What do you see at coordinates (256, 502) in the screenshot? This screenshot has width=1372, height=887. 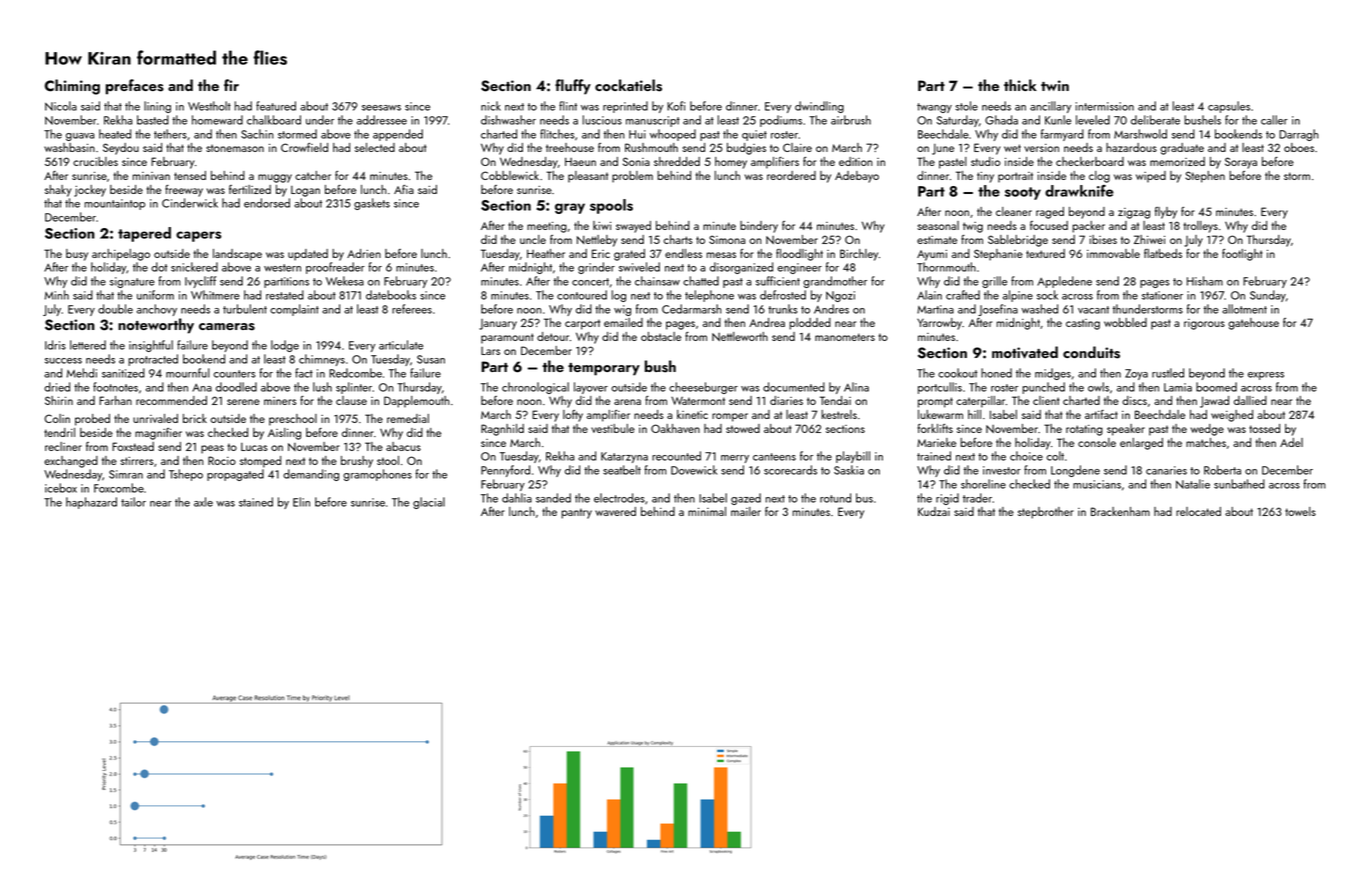 I see `stained` at bounding box center [256, 502].
